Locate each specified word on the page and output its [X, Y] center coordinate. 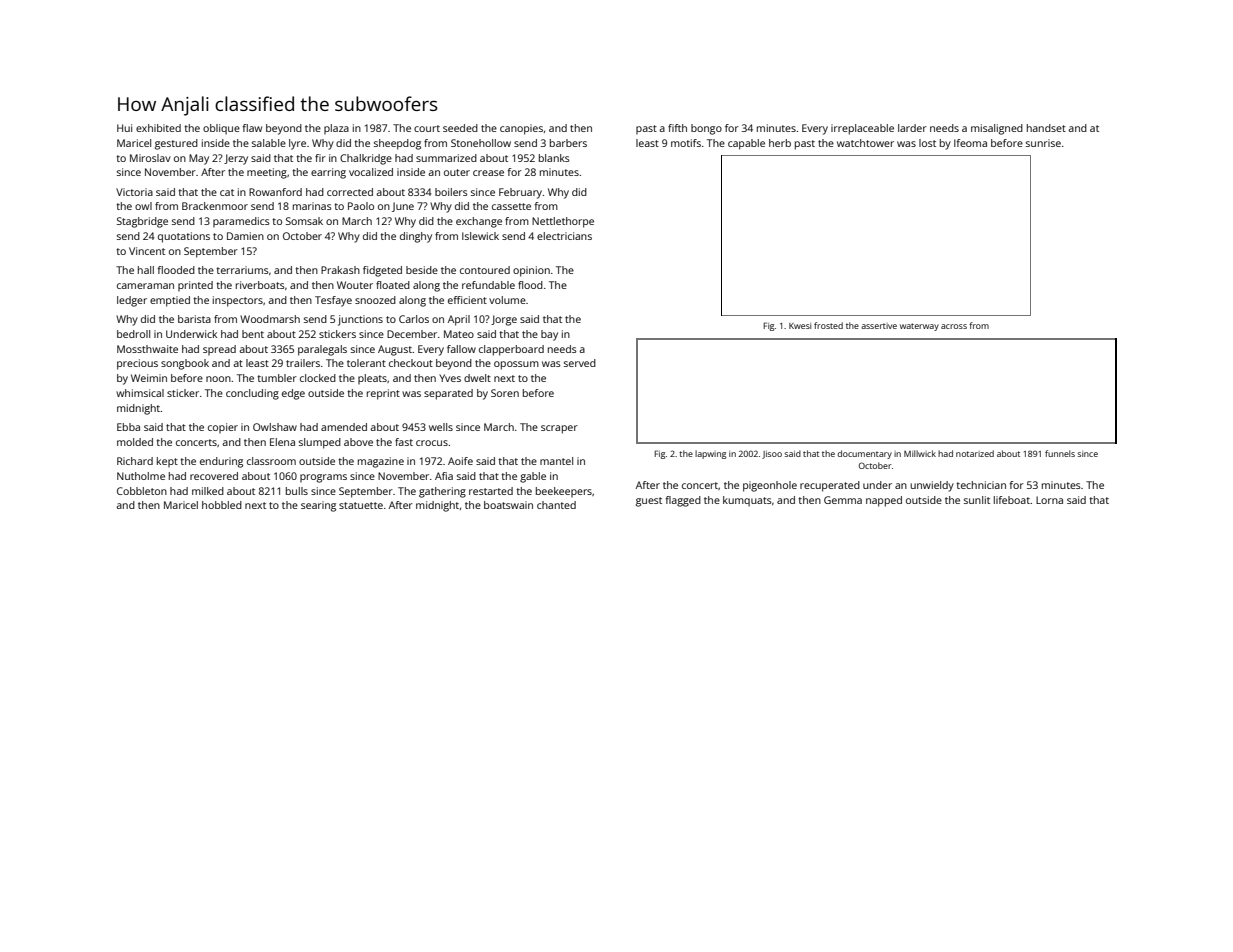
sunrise [1043, 143]
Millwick [920, 453]
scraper [559, 429]
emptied [170, 301]
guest [649, 502]
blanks [554, 158]
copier [223, 428]
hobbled [222, 505]
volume [507, 300]
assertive [879, 326]
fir [320, 158]
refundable [488, 285]
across [954, 326]
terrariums [242, 270]
